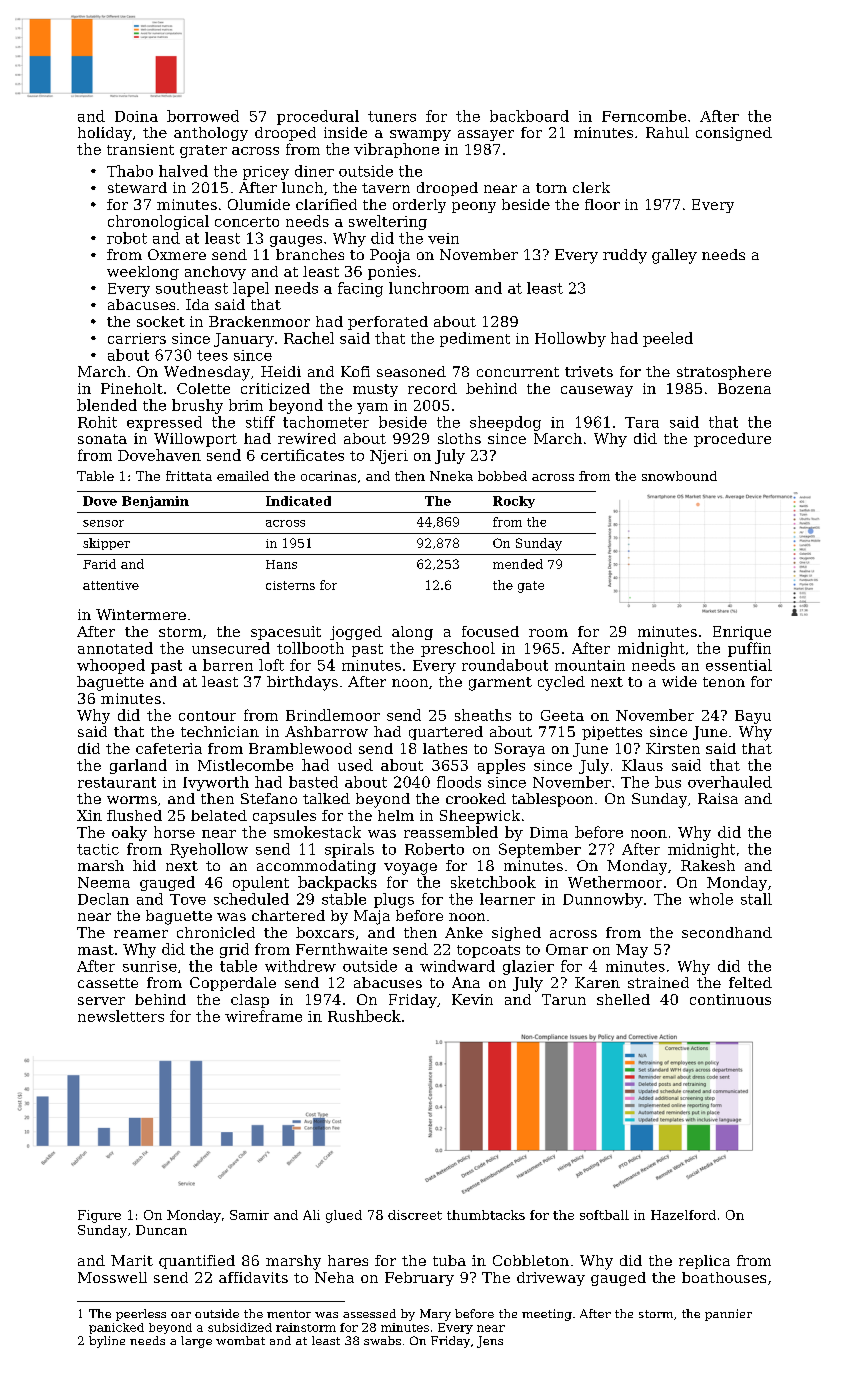 Image resolution: width=849 pixels, height=1400 pixels. What do you see at coordinates (644, 116) in the screenshot?
I see `Ferncombe` at bounding box center [644, 116].
